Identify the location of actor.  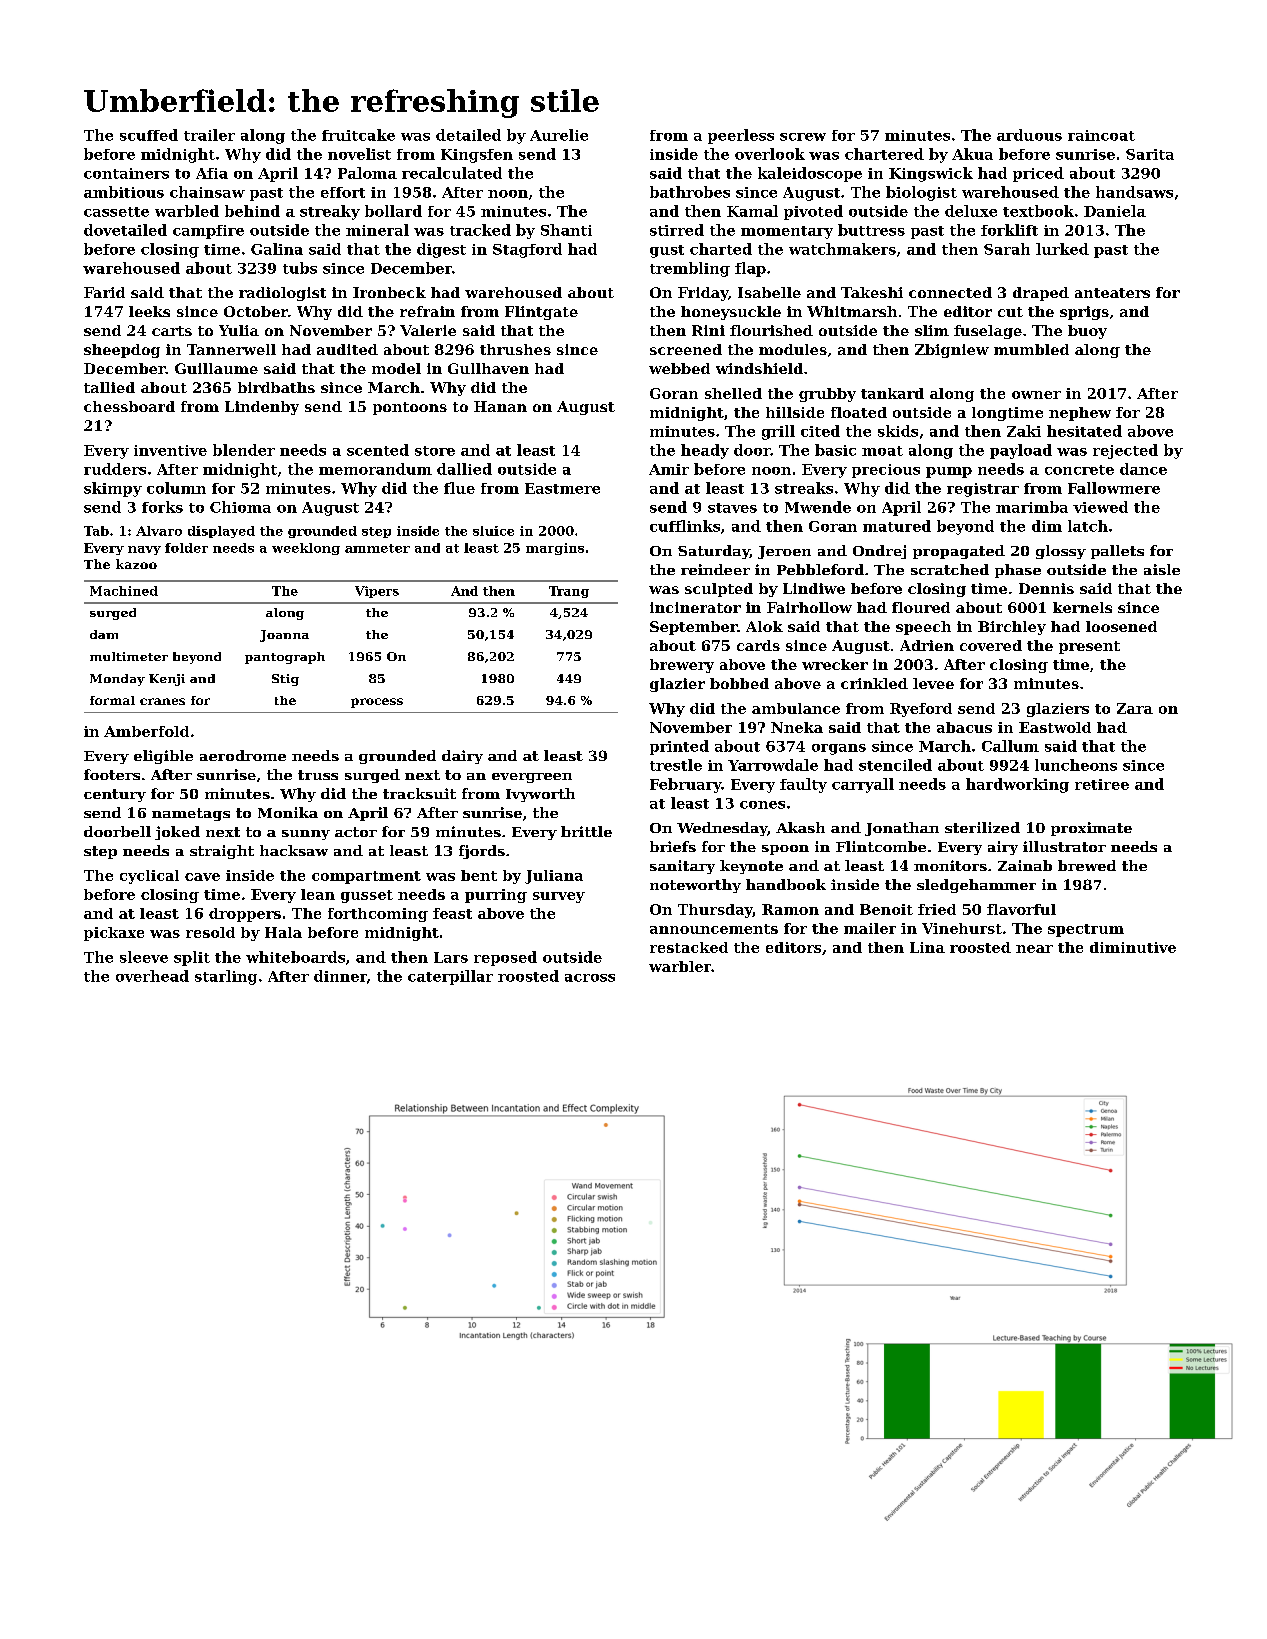
(356, 832).
